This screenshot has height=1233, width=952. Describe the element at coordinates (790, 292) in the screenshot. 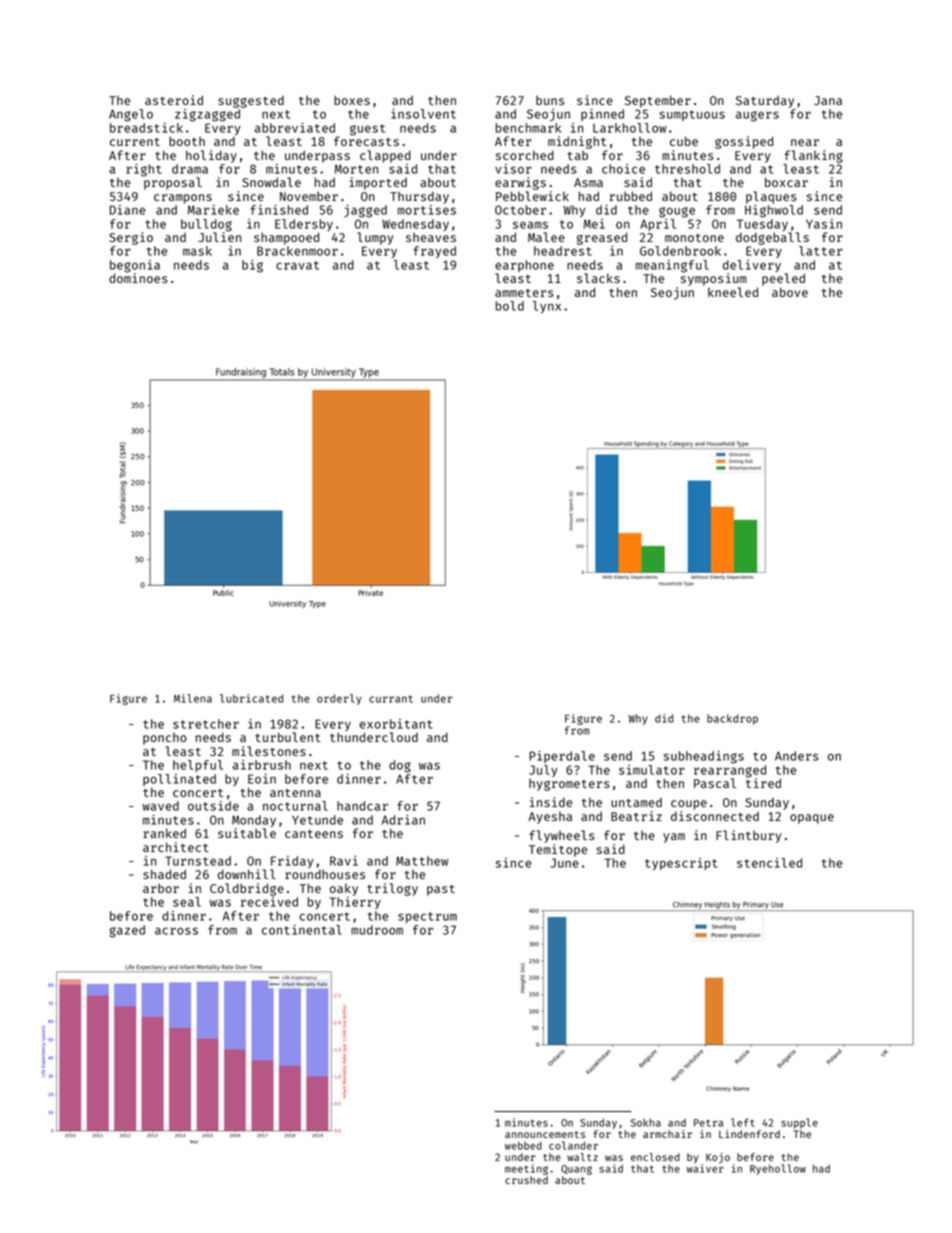

I see `above` at that location.
